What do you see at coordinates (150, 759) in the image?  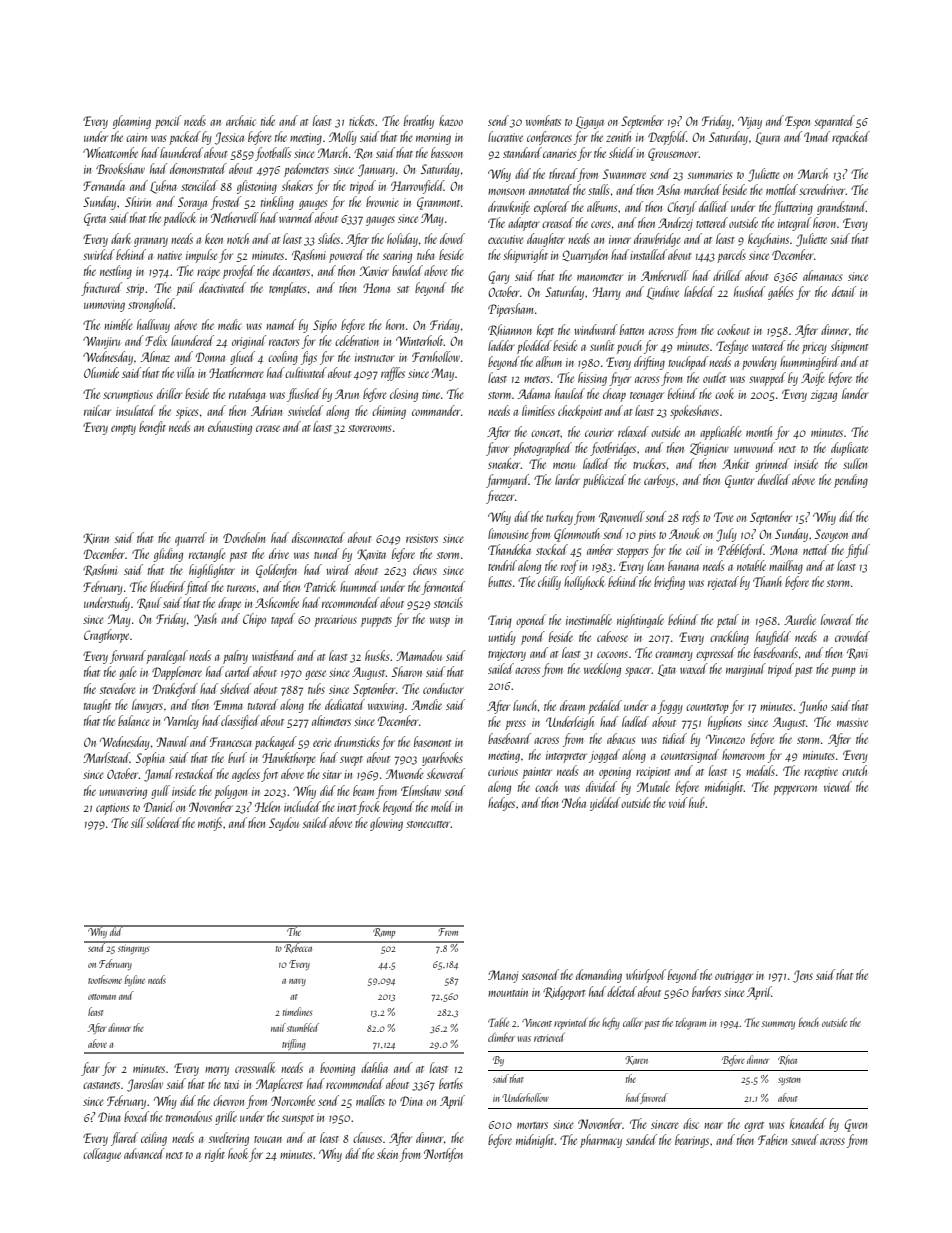 I see `Sophia` at bounding box center [150, 759].
